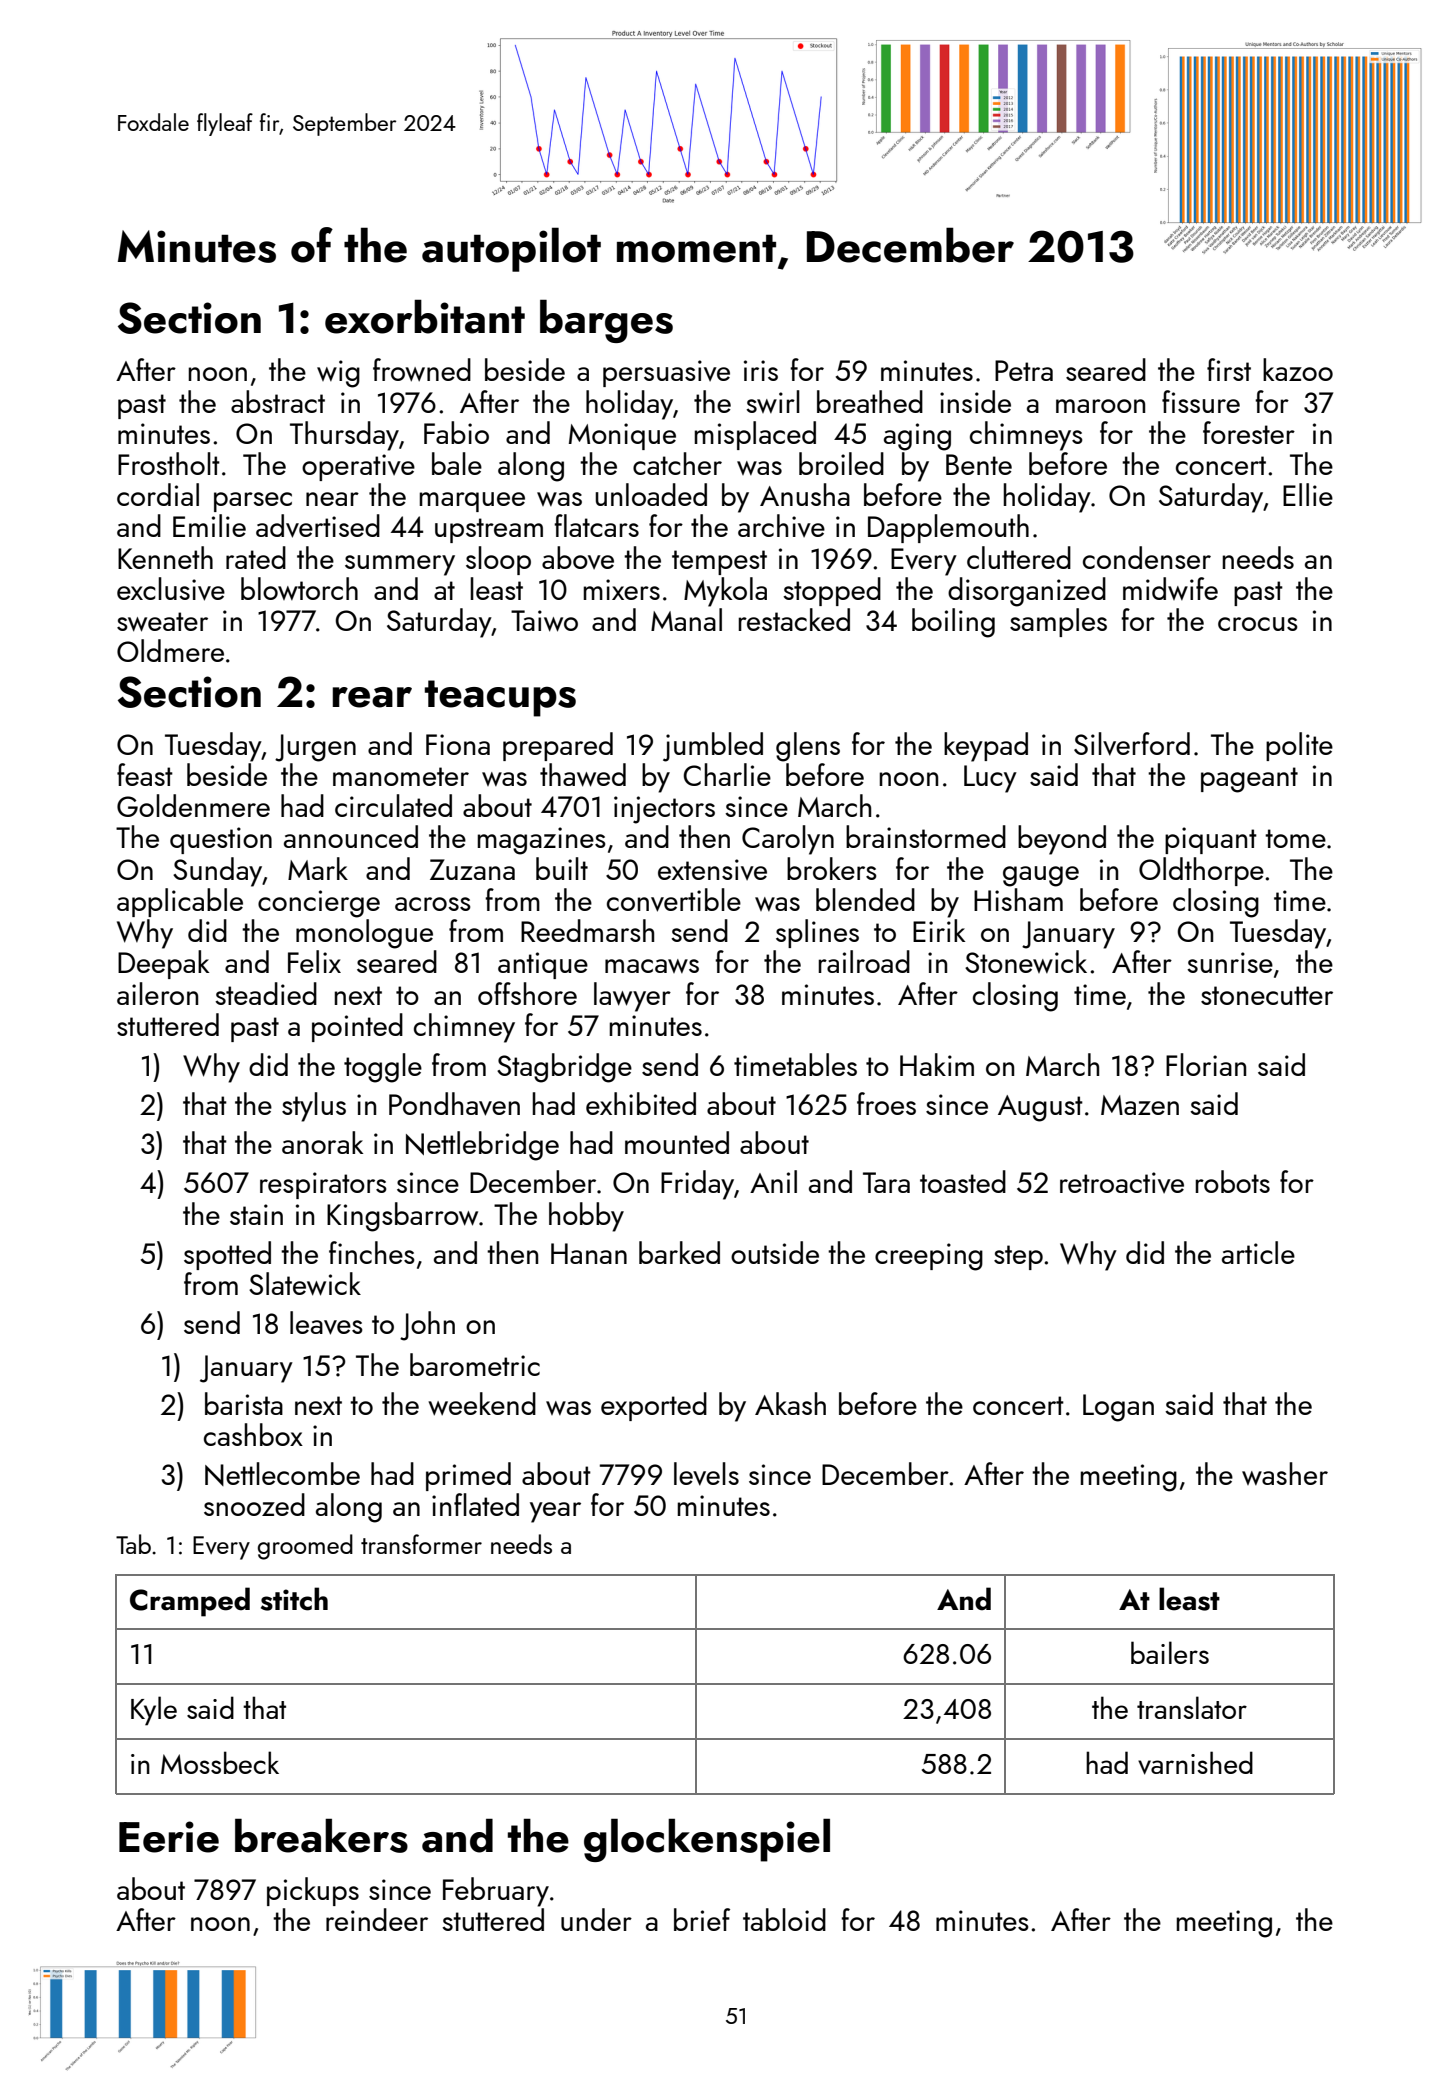  Describe the element at coordinates (775, 1252) in the document. I see `outside` at that location.
